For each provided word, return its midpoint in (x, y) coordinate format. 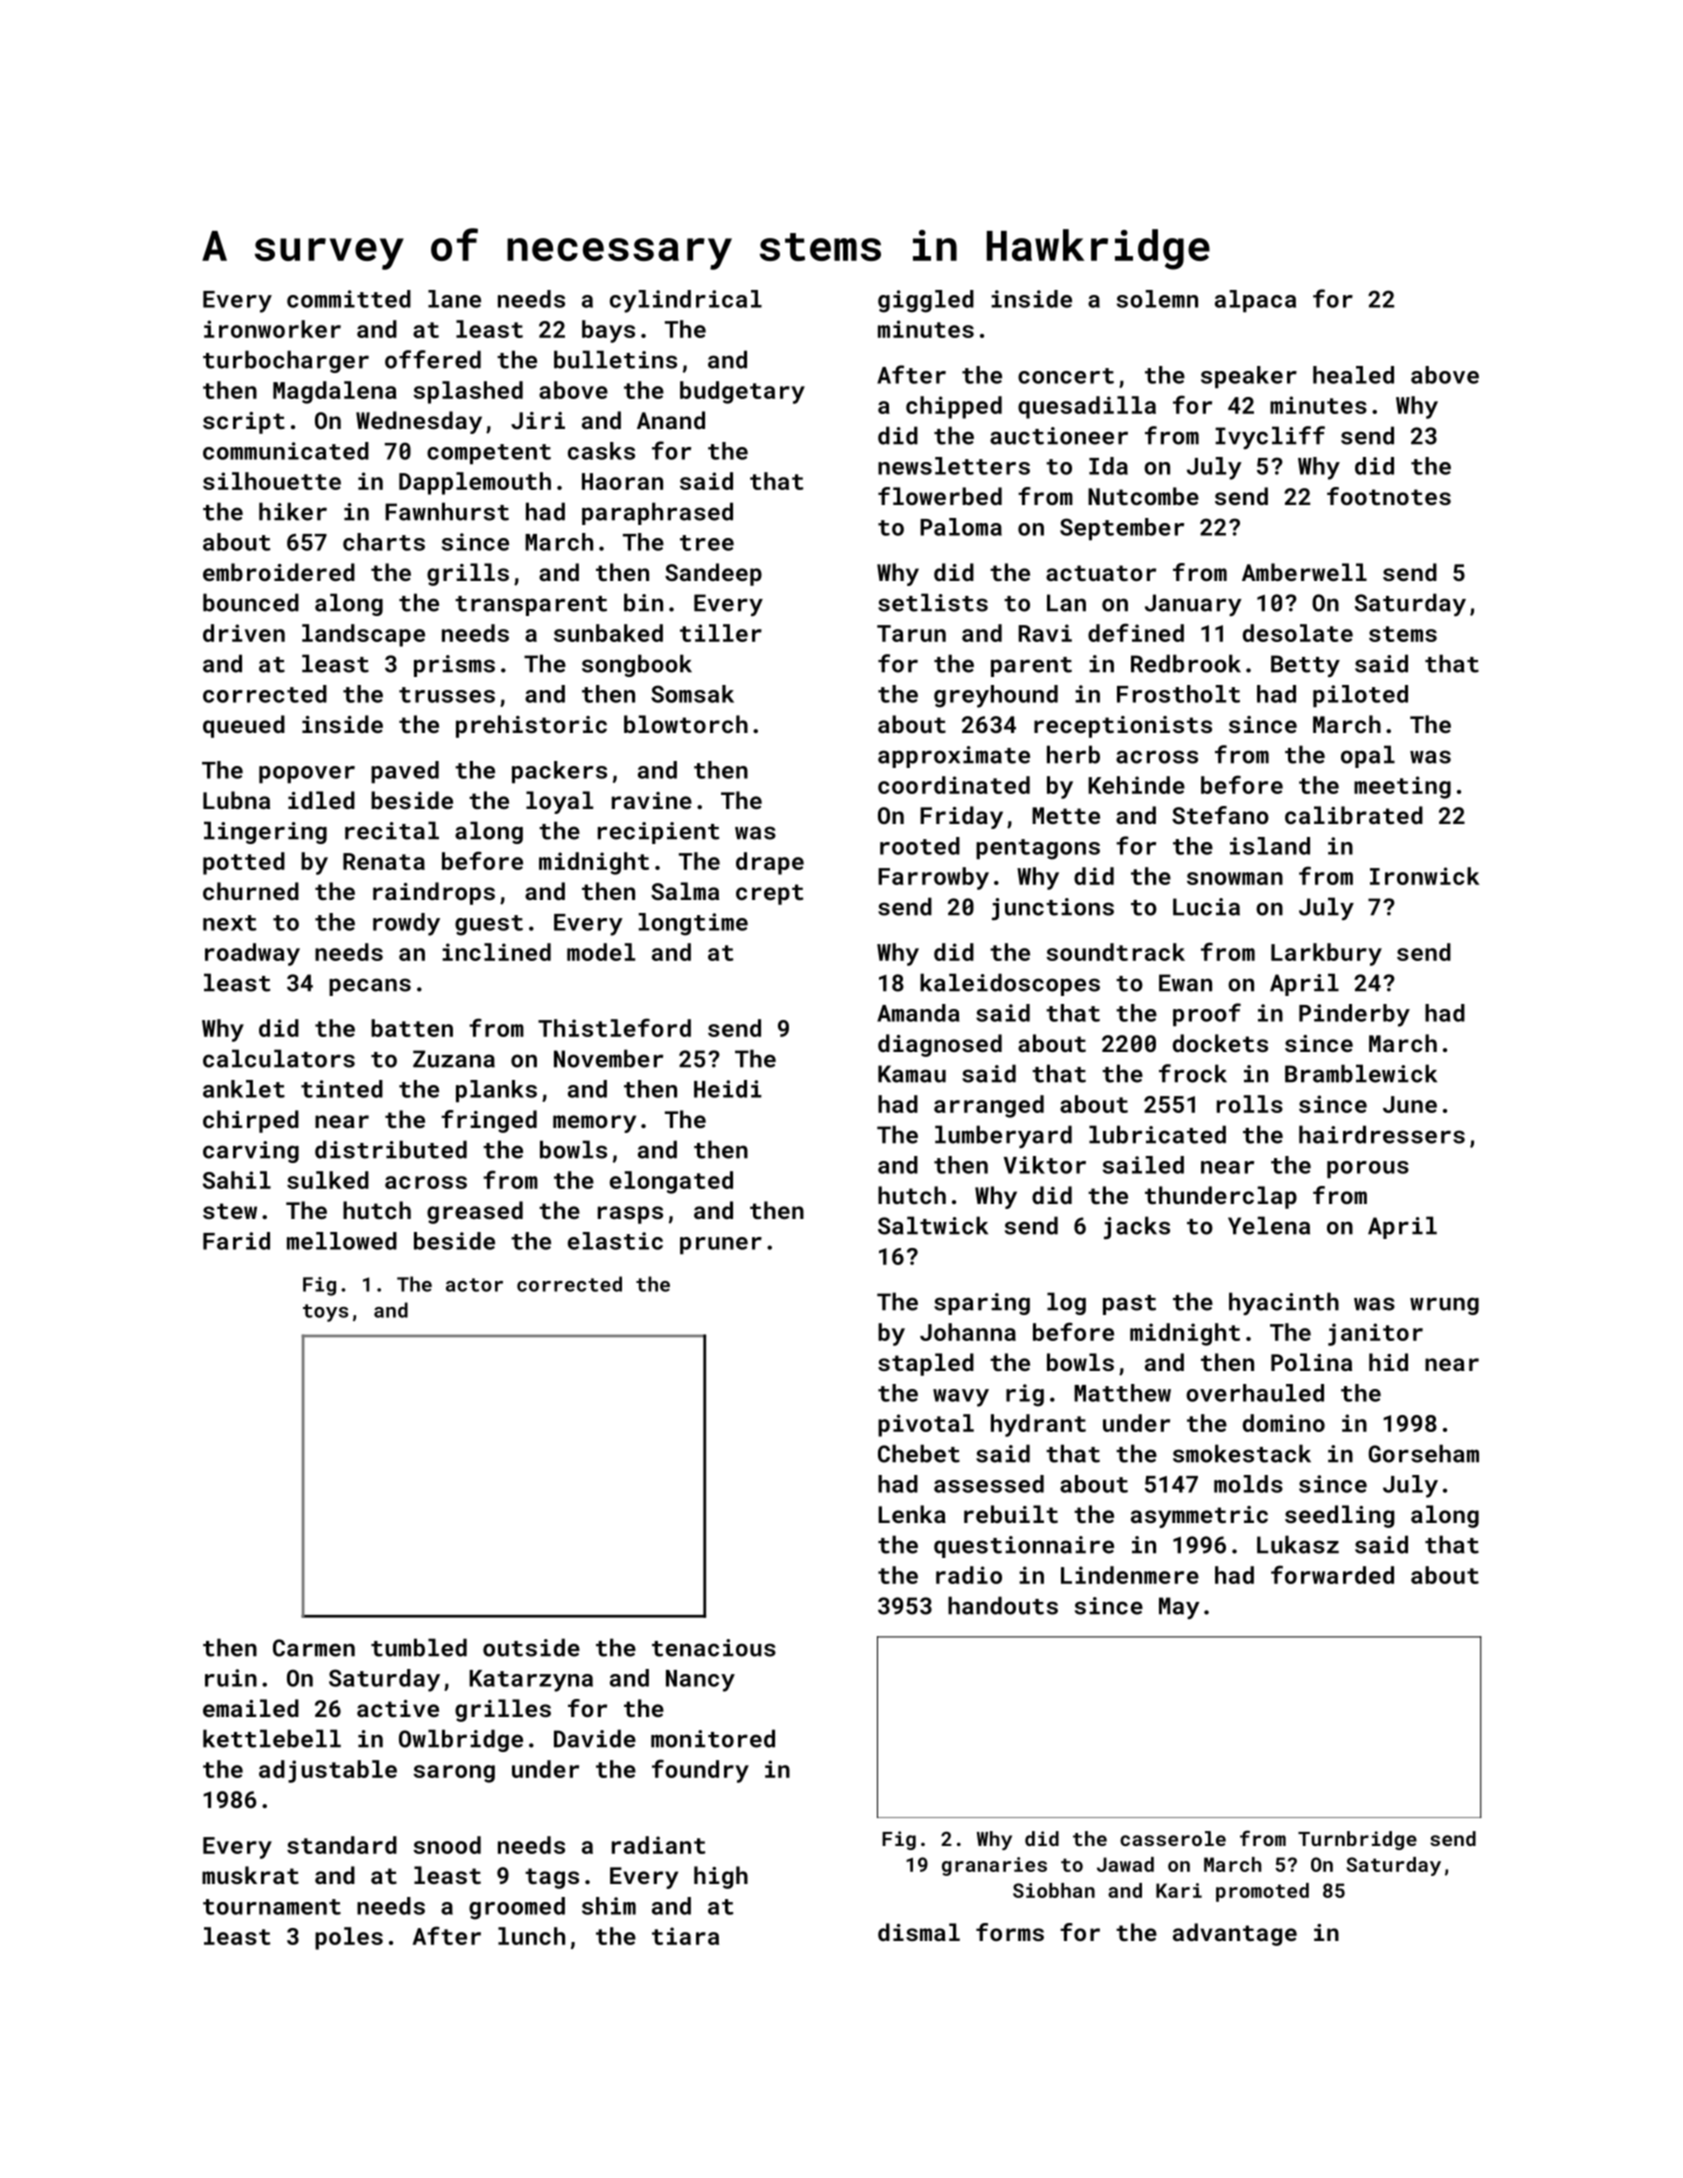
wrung (1444, 1306)
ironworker (272, 329)
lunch (531, 1936)
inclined (496, 952)
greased (475, 1212)
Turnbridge (1357, 1840)
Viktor (1045, 1165)
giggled (926, 301)
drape (770, 863)
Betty (1305, 666)
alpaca (1255, 301)
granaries (994, 1866)
